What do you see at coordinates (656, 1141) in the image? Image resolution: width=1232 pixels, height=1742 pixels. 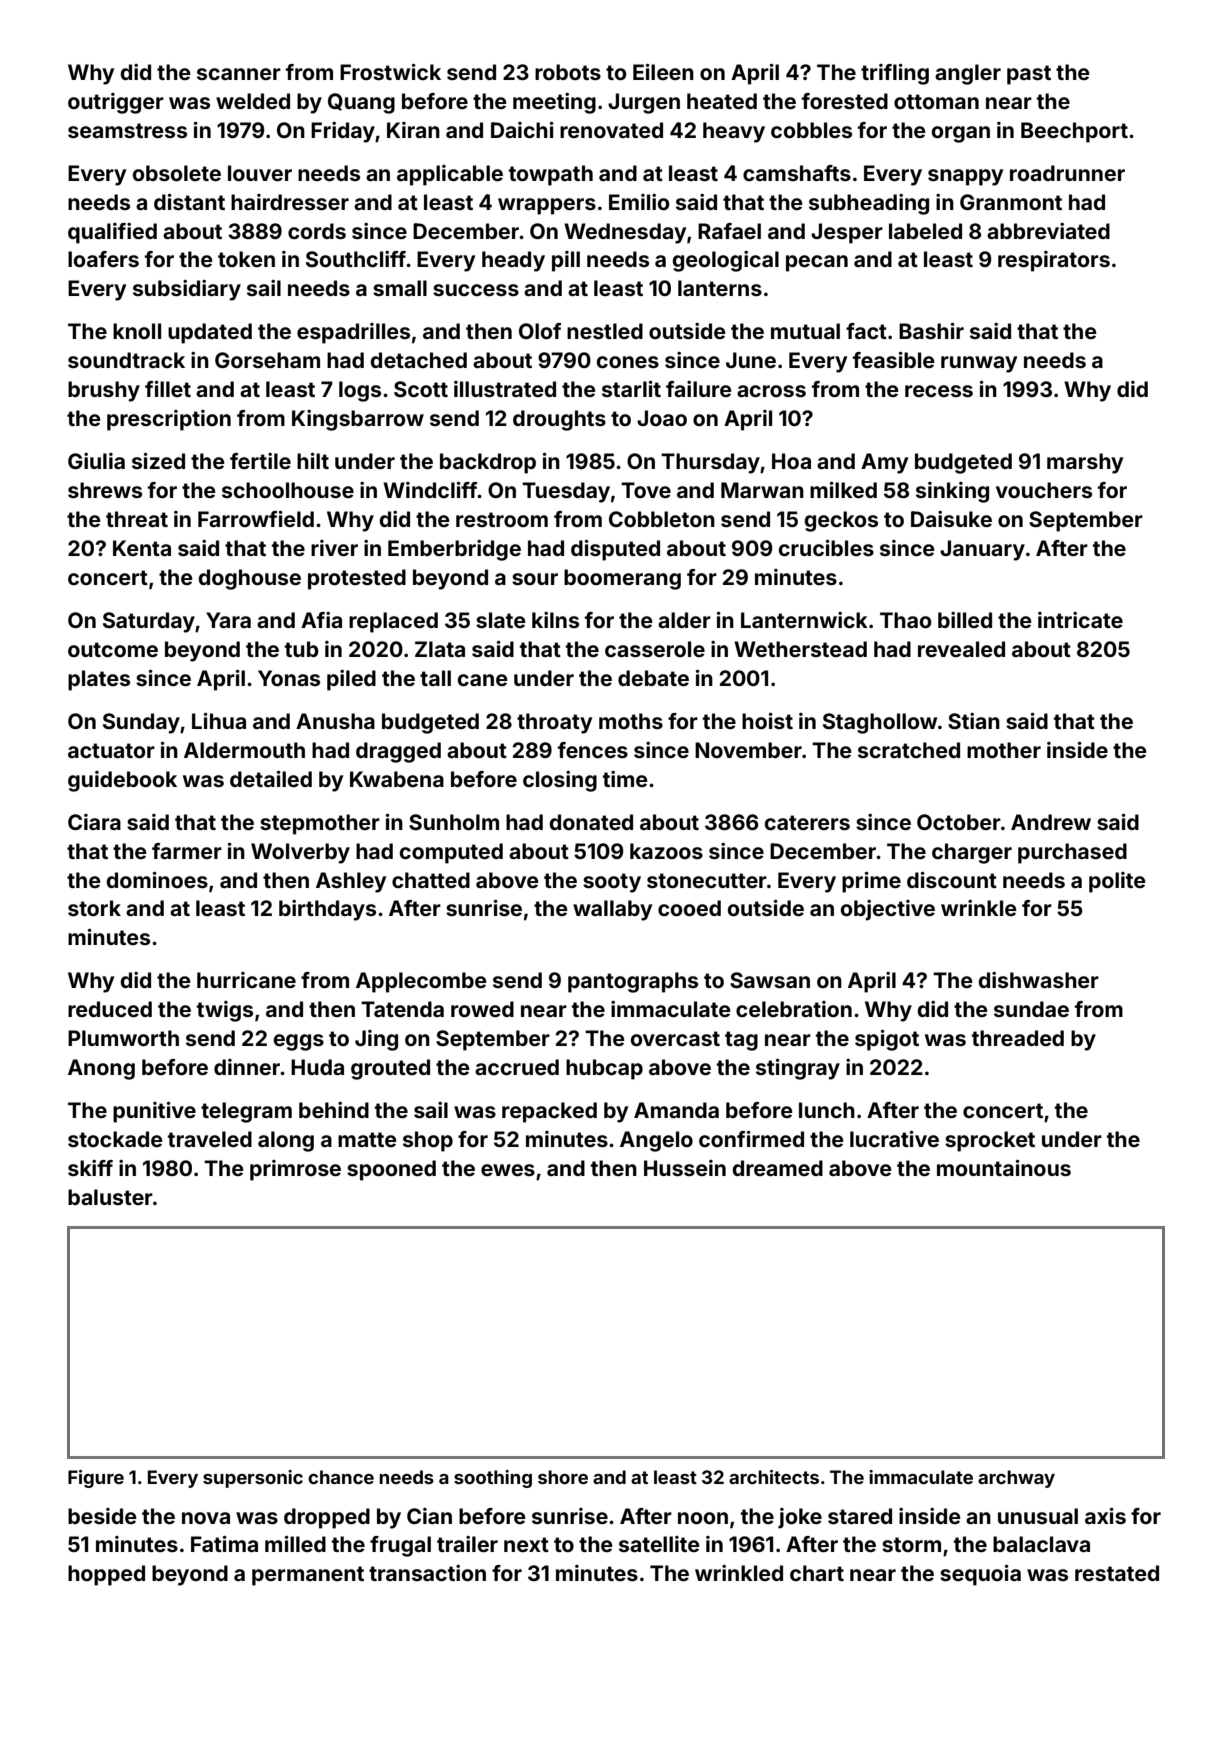 I see `Angelo` at bounding box center [656, 1141].
